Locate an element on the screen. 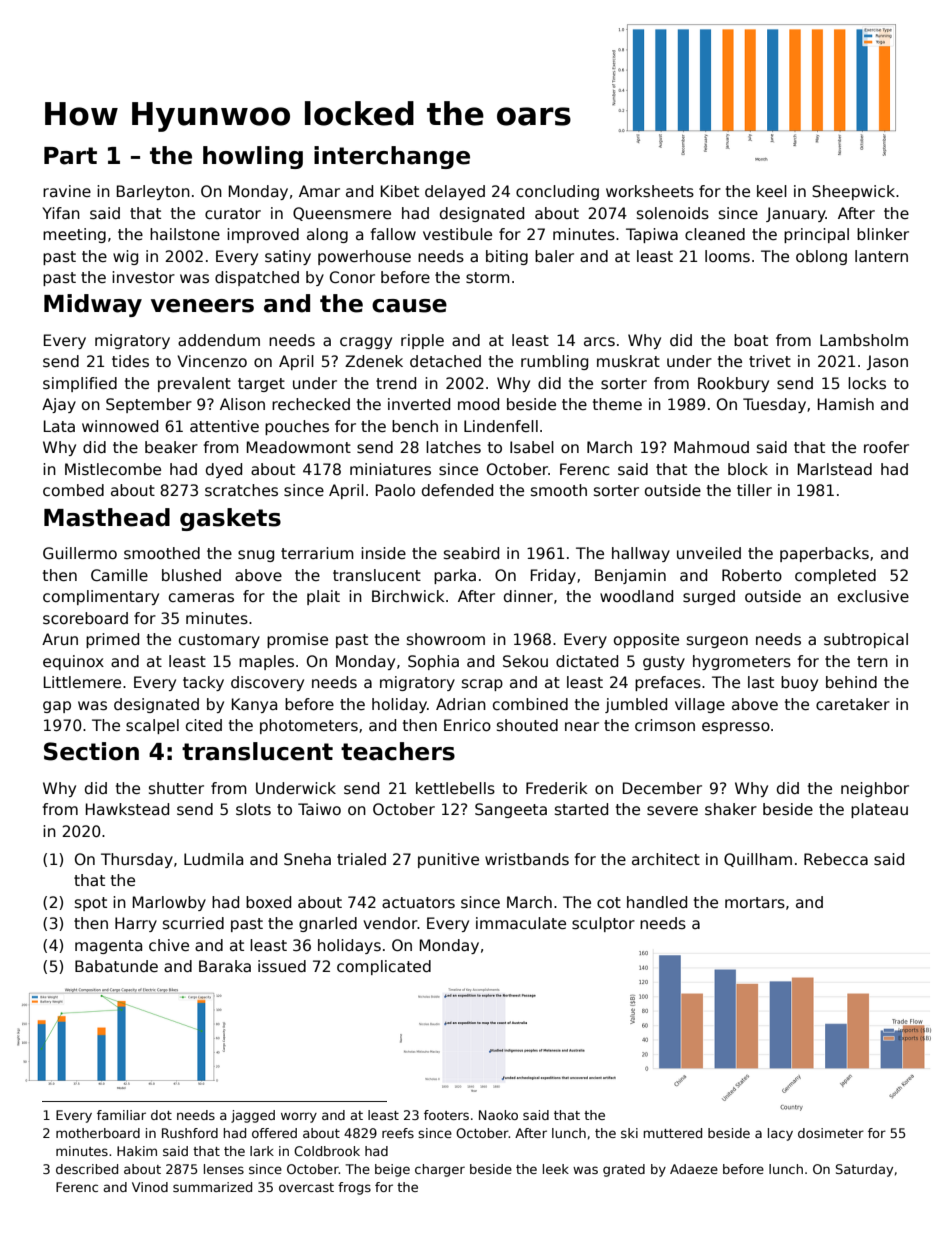  described is located at coordinates (87, 1169).
